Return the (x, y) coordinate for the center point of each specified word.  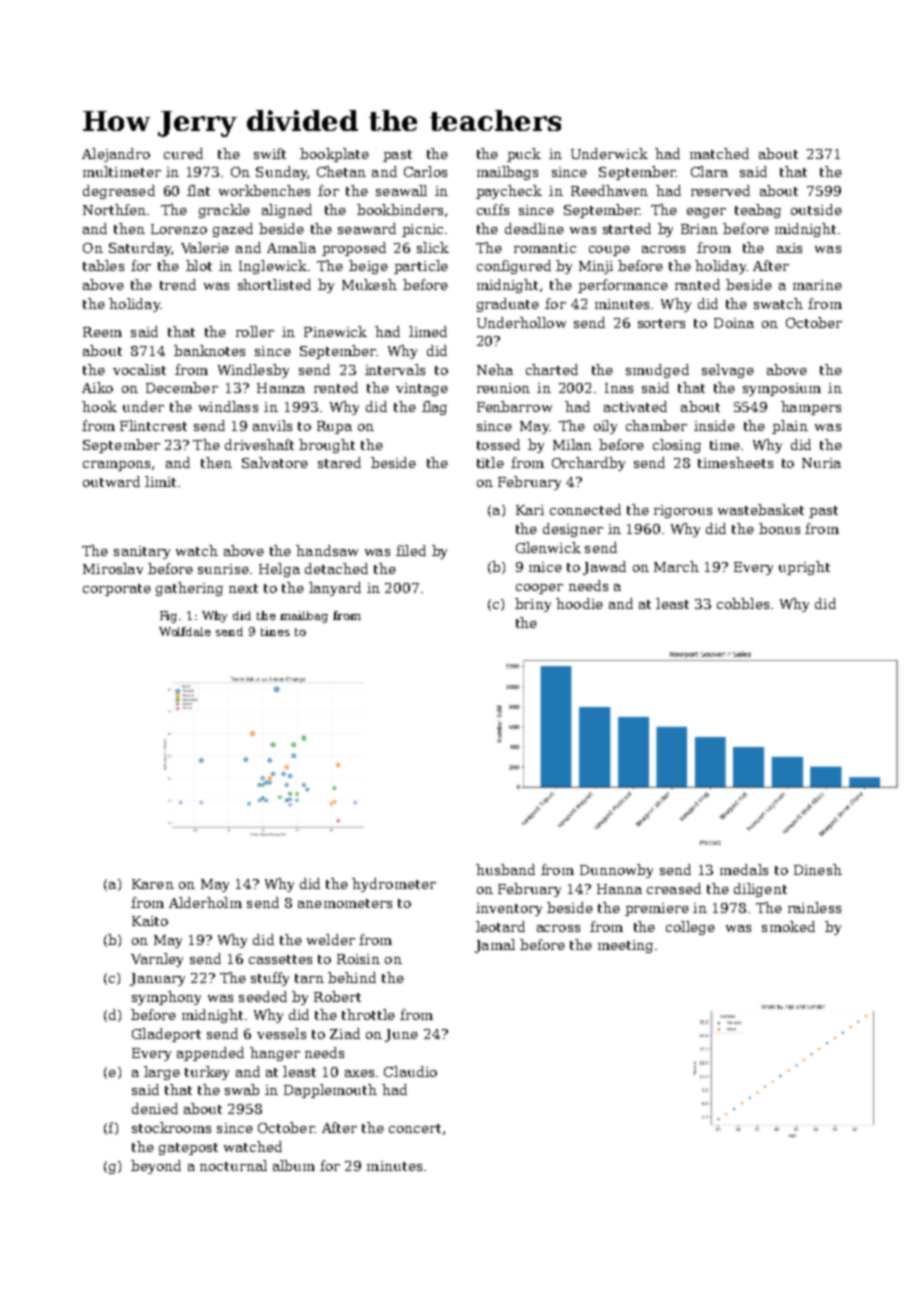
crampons (116, 466)
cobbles (743, 603)
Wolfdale (185, 631)
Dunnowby (616, 871)
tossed (498, 444)
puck (524, 155)
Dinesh (818, 869)
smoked (788, 926)
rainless (814, 907)
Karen (153, 884)
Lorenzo (179, 229)
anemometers (345, 903)
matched (719, 153)
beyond (156, 1167)
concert (415, 1128)
